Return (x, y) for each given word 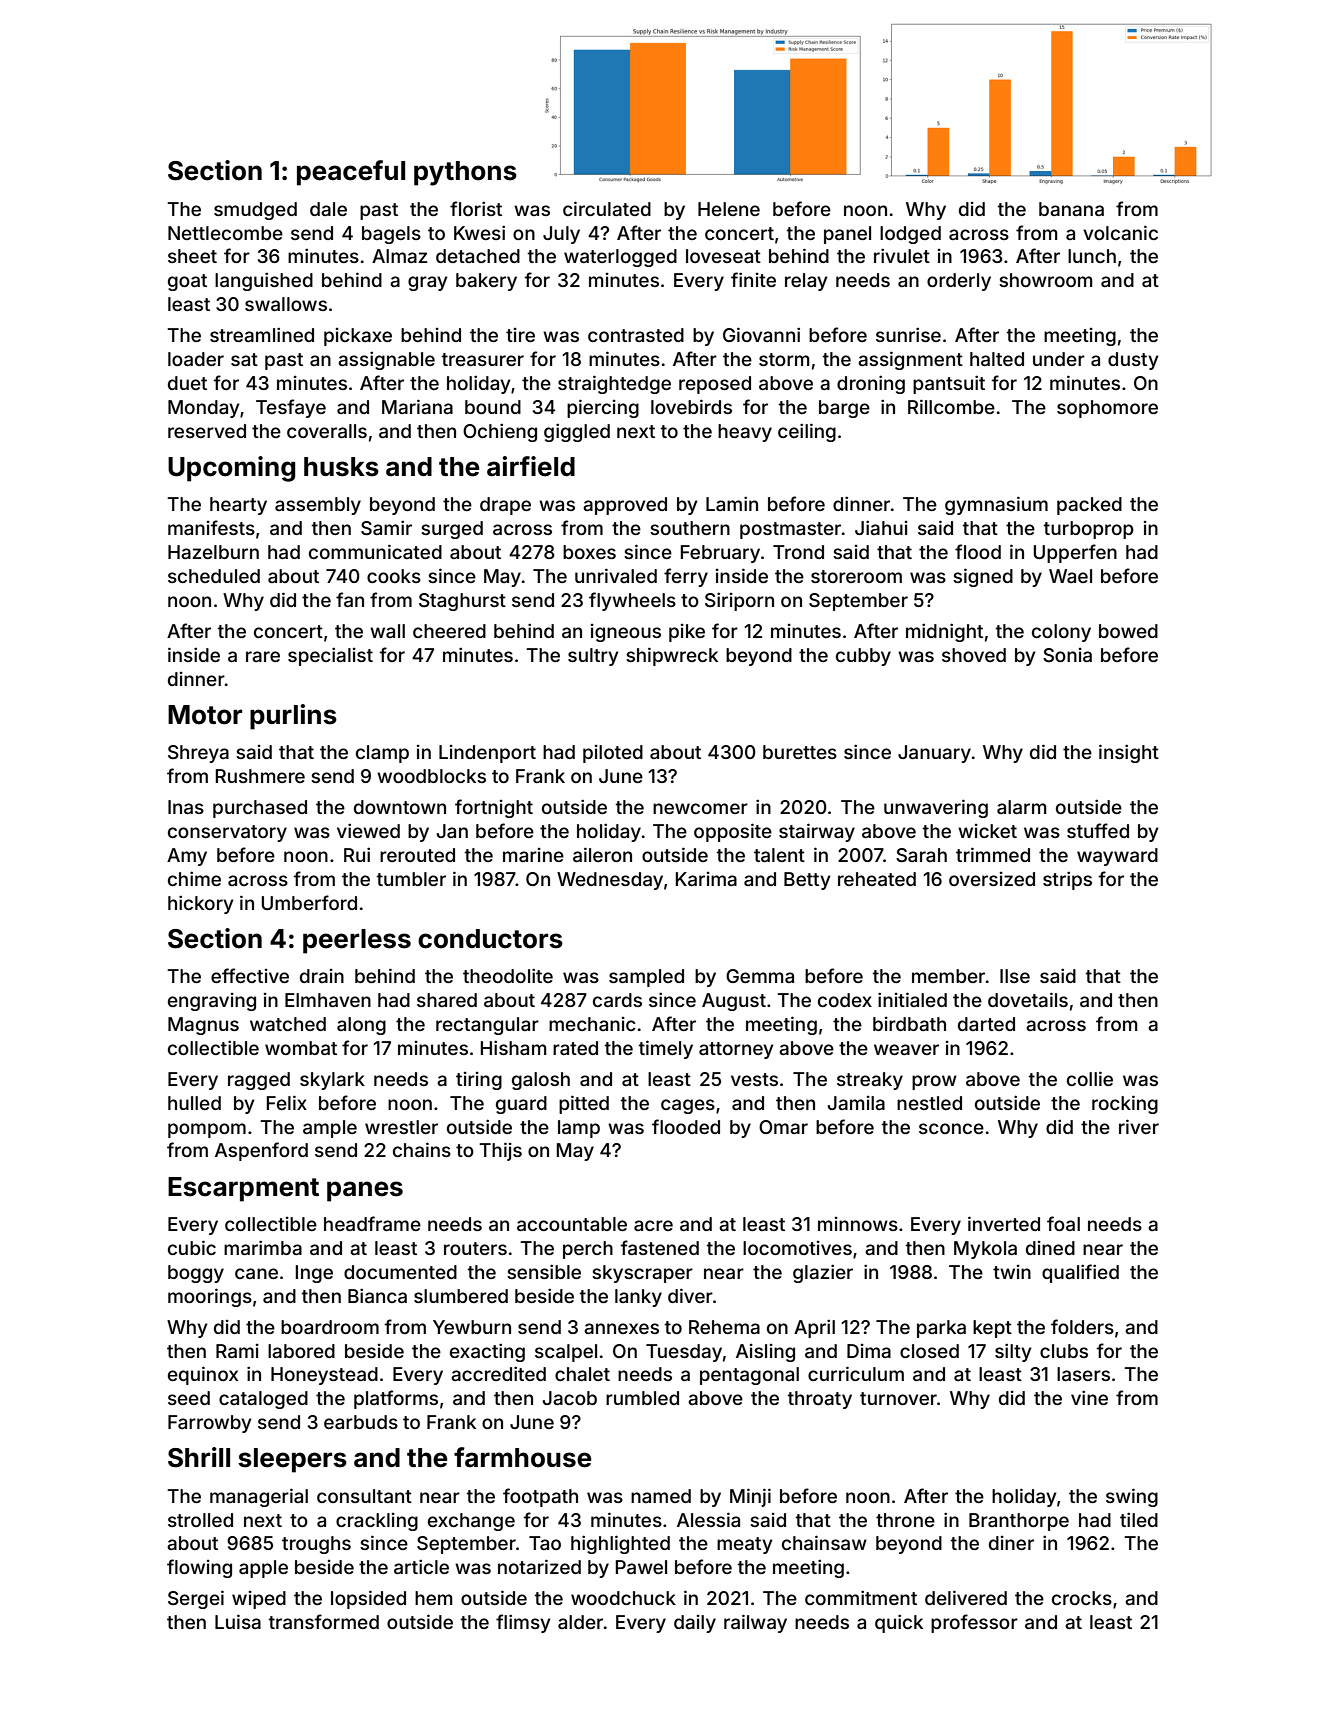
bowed (1128, 631)
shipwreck (672, 656)
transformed (324, 1621)
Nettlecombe (225, 233)
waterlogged (620, 258)
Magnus (203, 1026)
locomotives (797, 1248)
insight (1129, 753)
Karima (706, 879)
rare (263, 656)
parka (941, 1329)
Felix (287, 1102)
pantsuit (949, 384)
